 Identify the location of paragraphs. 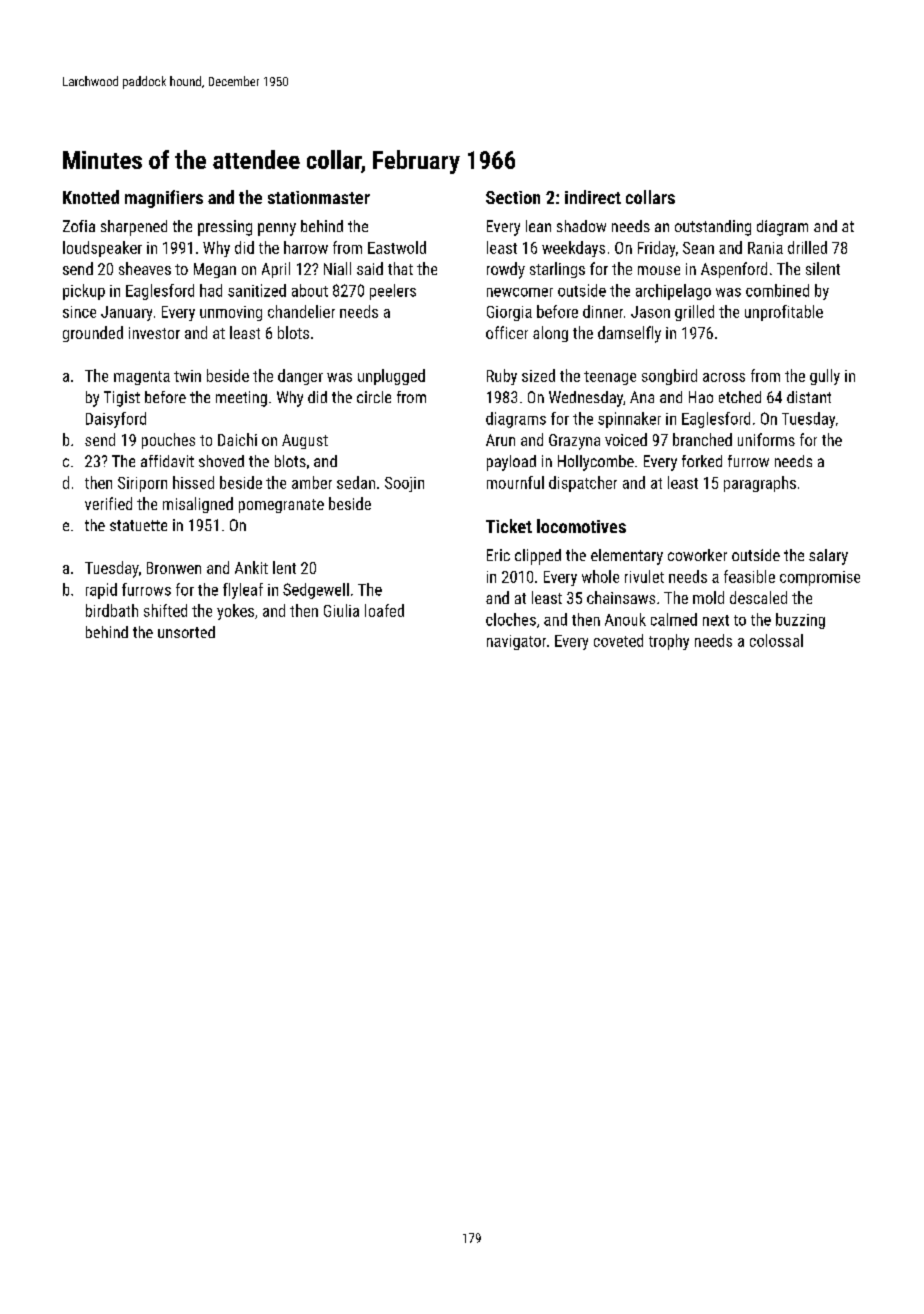
(760, 484).
